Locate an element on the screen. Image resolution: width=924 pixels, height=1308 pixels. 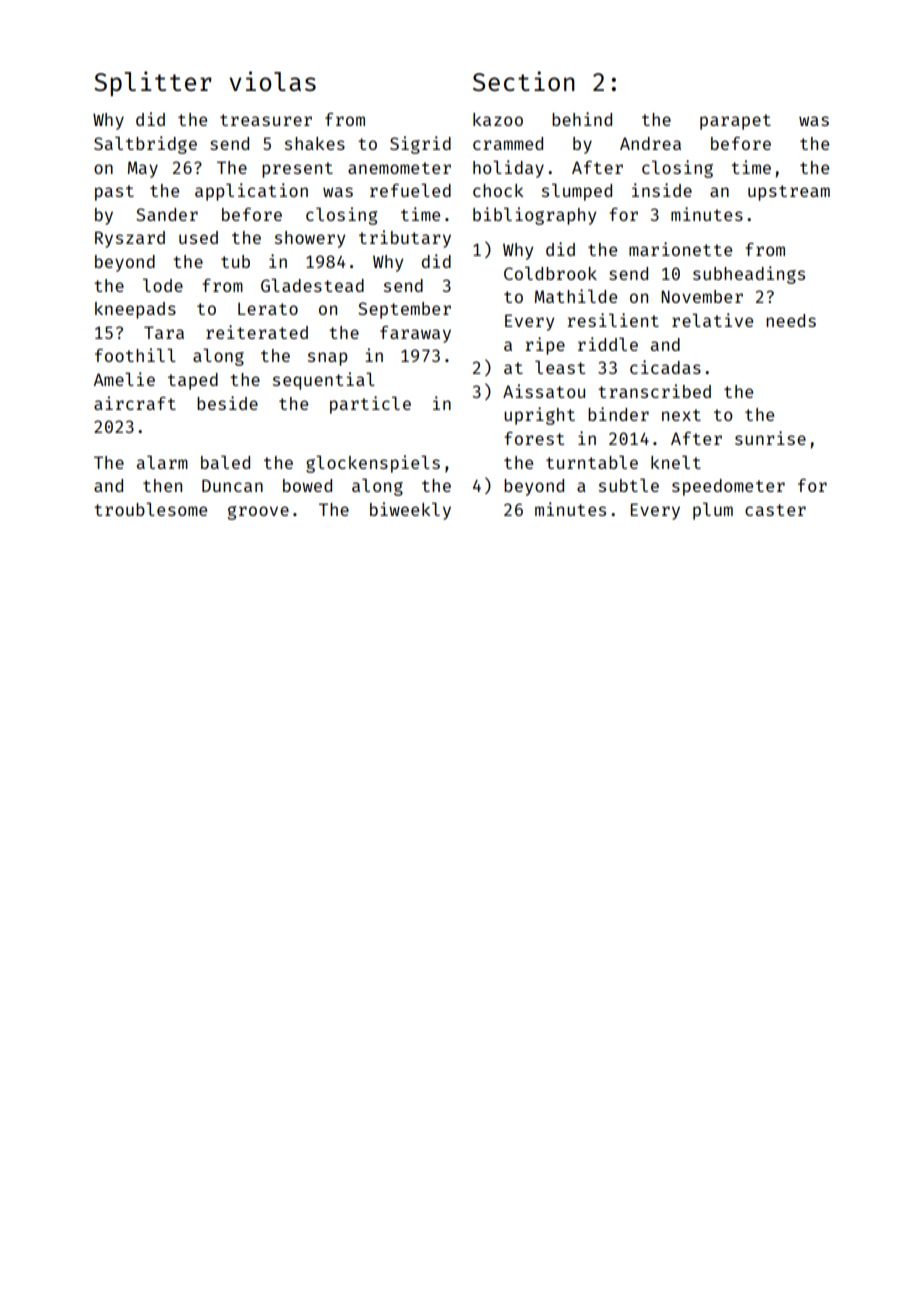
marionette is located at coordinates (680, 249).
